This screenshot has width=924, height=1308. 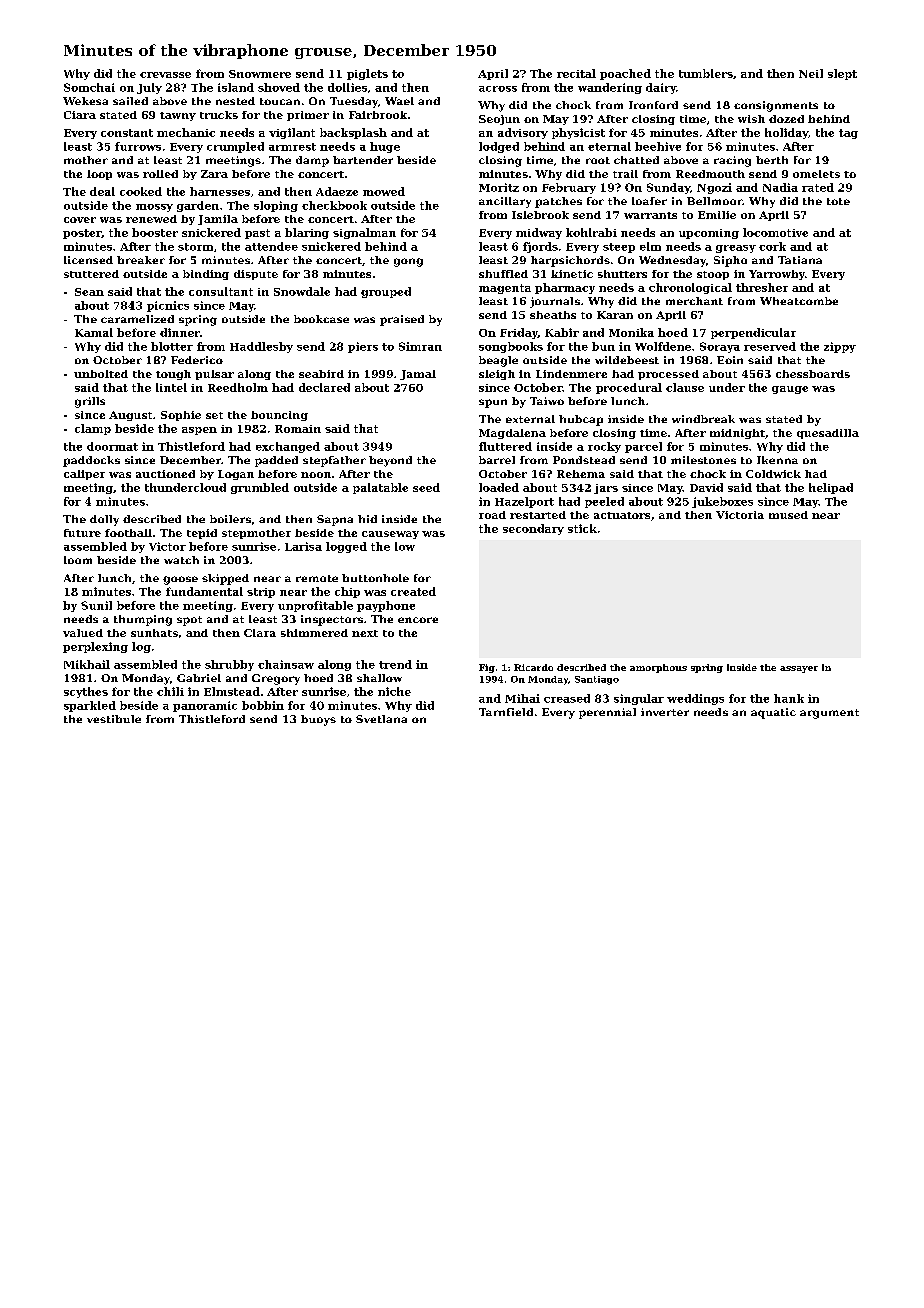 What do you see at coordinates (114, 719) in the screenshot?
I see `vestibule` at bounding box center [114, 719].
